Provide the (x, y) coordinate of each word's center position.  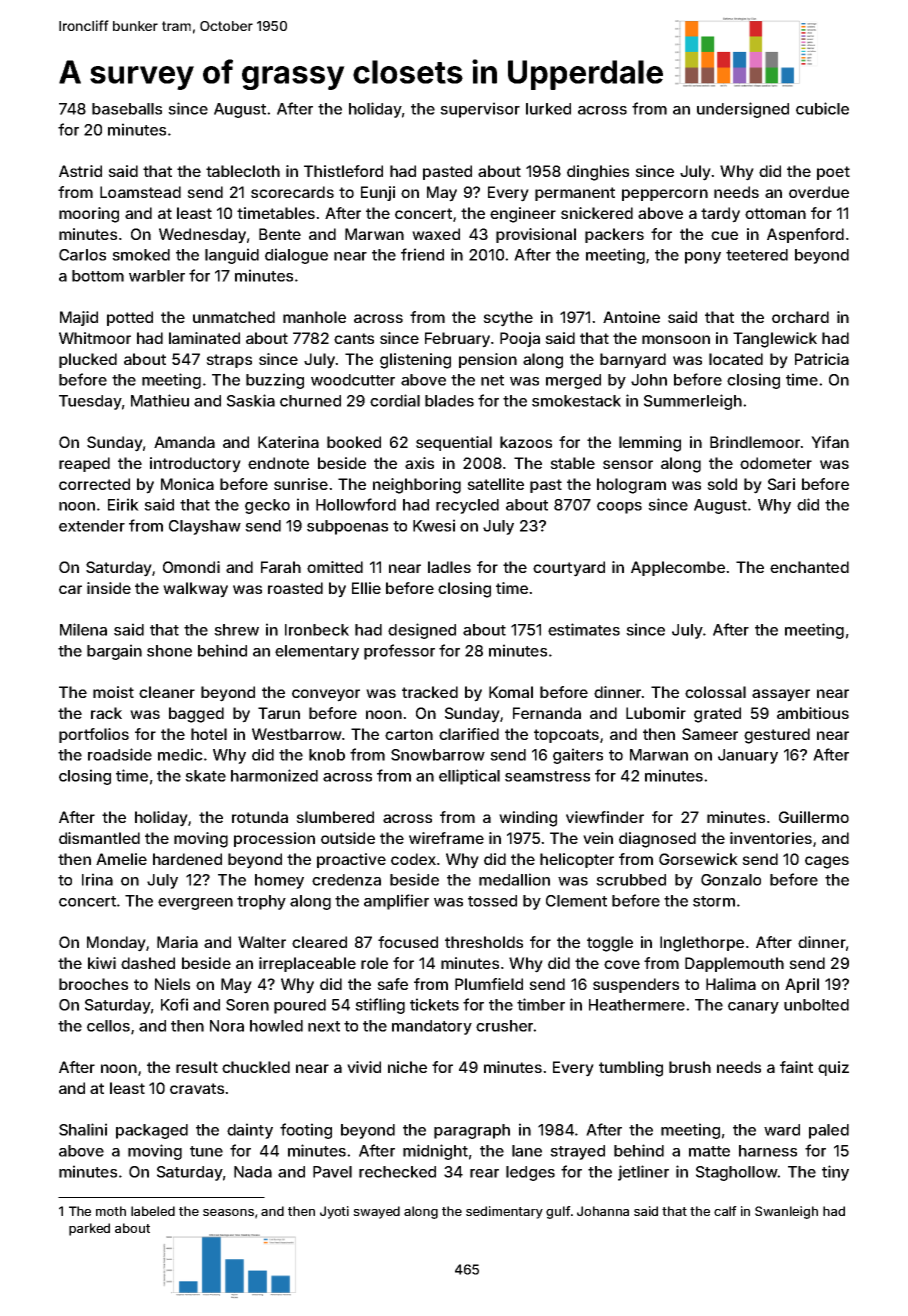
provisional (536, 235)
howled (276, 1026)
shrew (236, 630)
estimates (584, 629)
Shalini (83, 1129)
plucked (88, 360)
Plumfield (489, 984)
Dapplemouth (734, 964)
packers (614, 235)
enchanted (809, 567)
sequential (454, 443)
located (736, 359)
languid (232, 256)
